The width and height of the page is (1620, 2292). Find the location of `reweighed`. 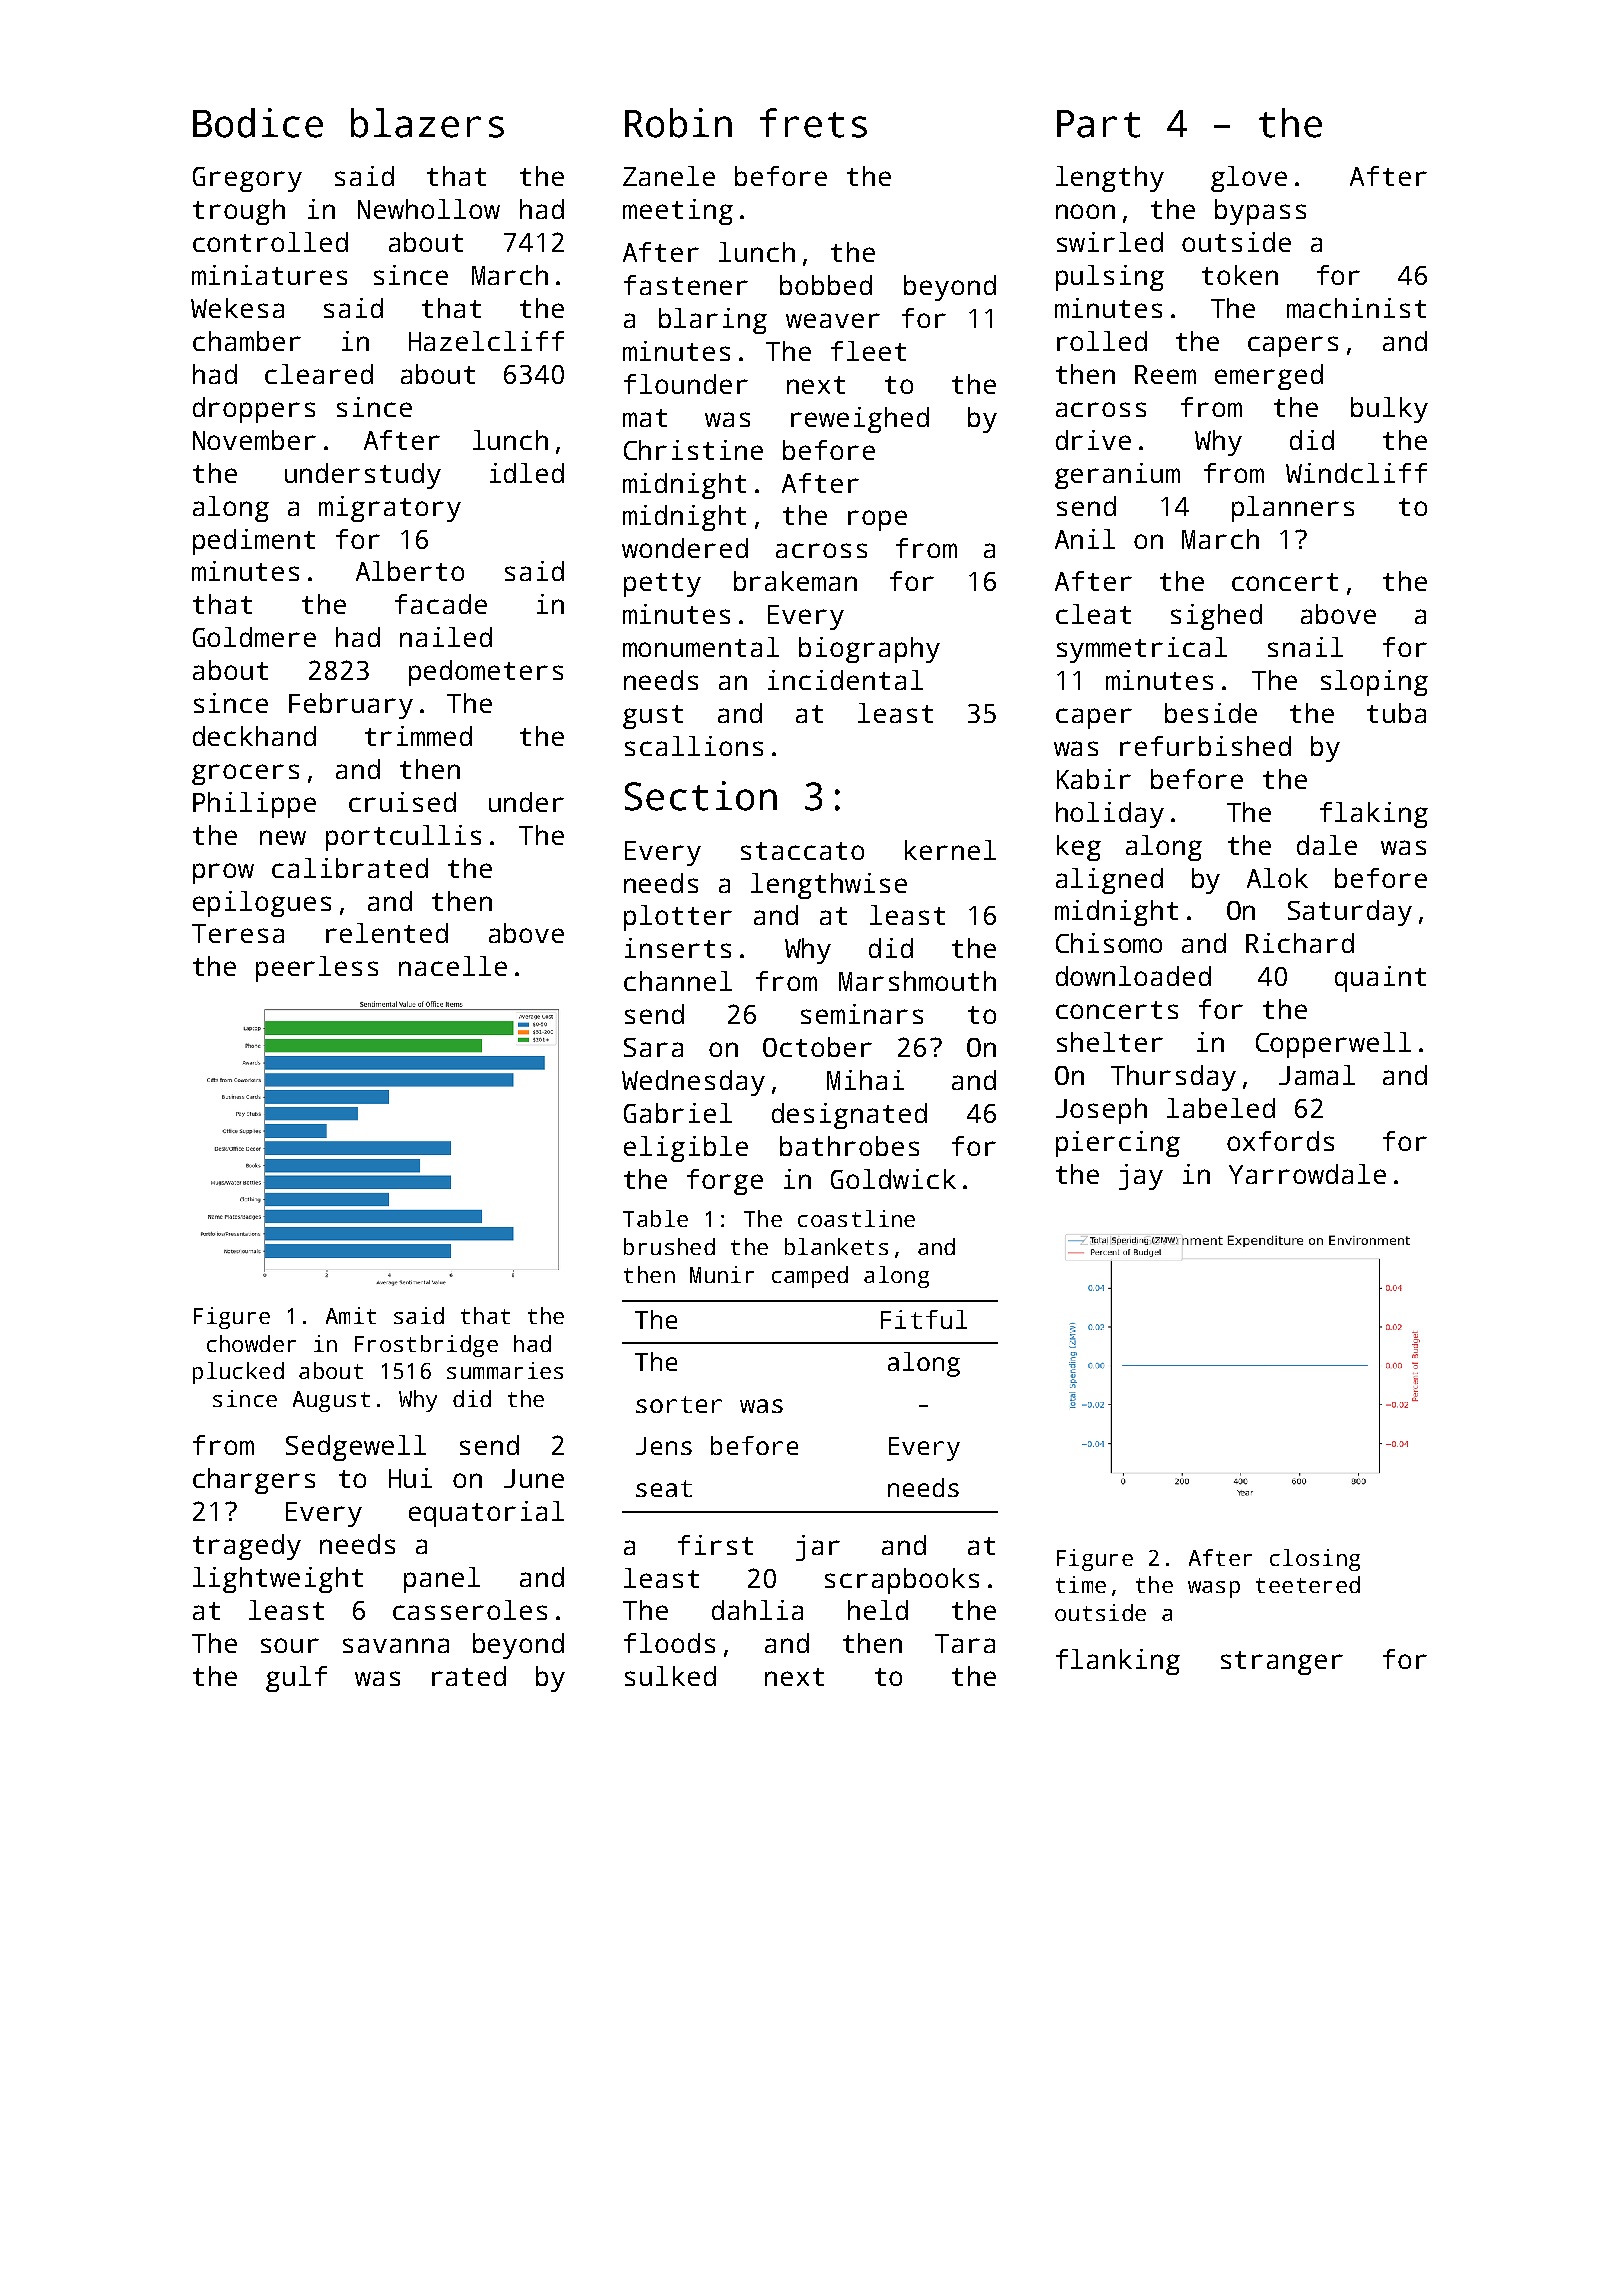

reweighed is located at coordinates (860, 420).
